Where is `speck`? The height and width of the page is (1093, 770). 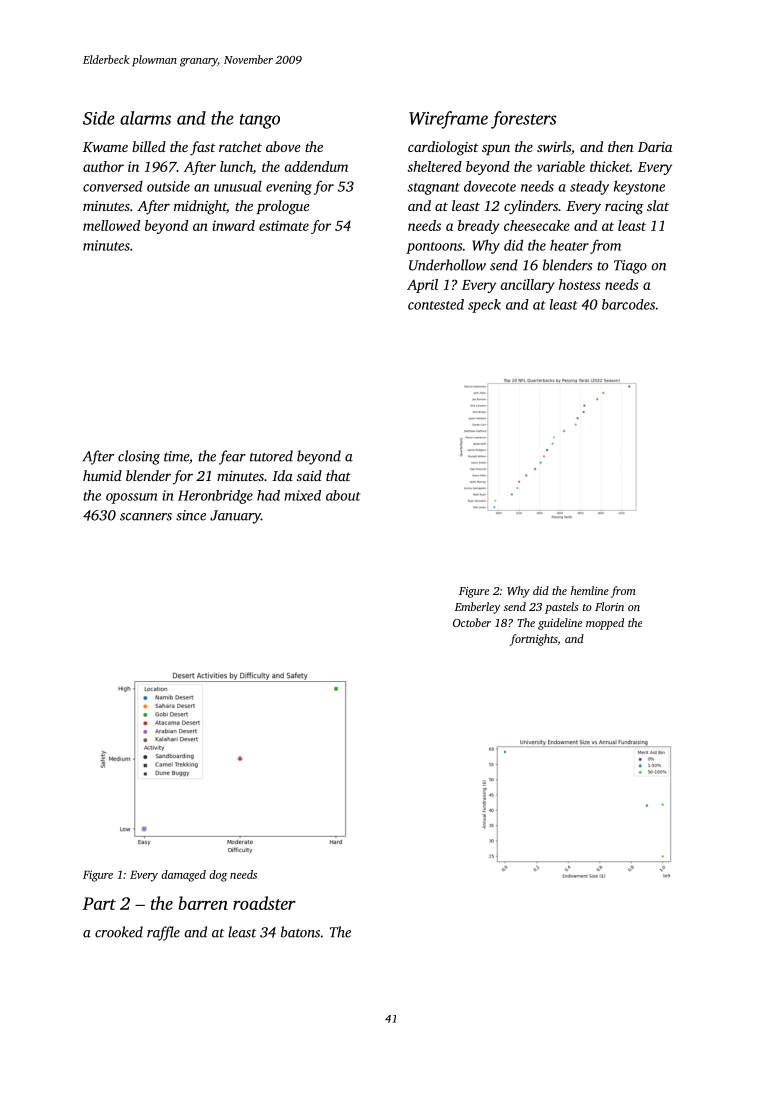
speck is located at coordinates (484, 306).
